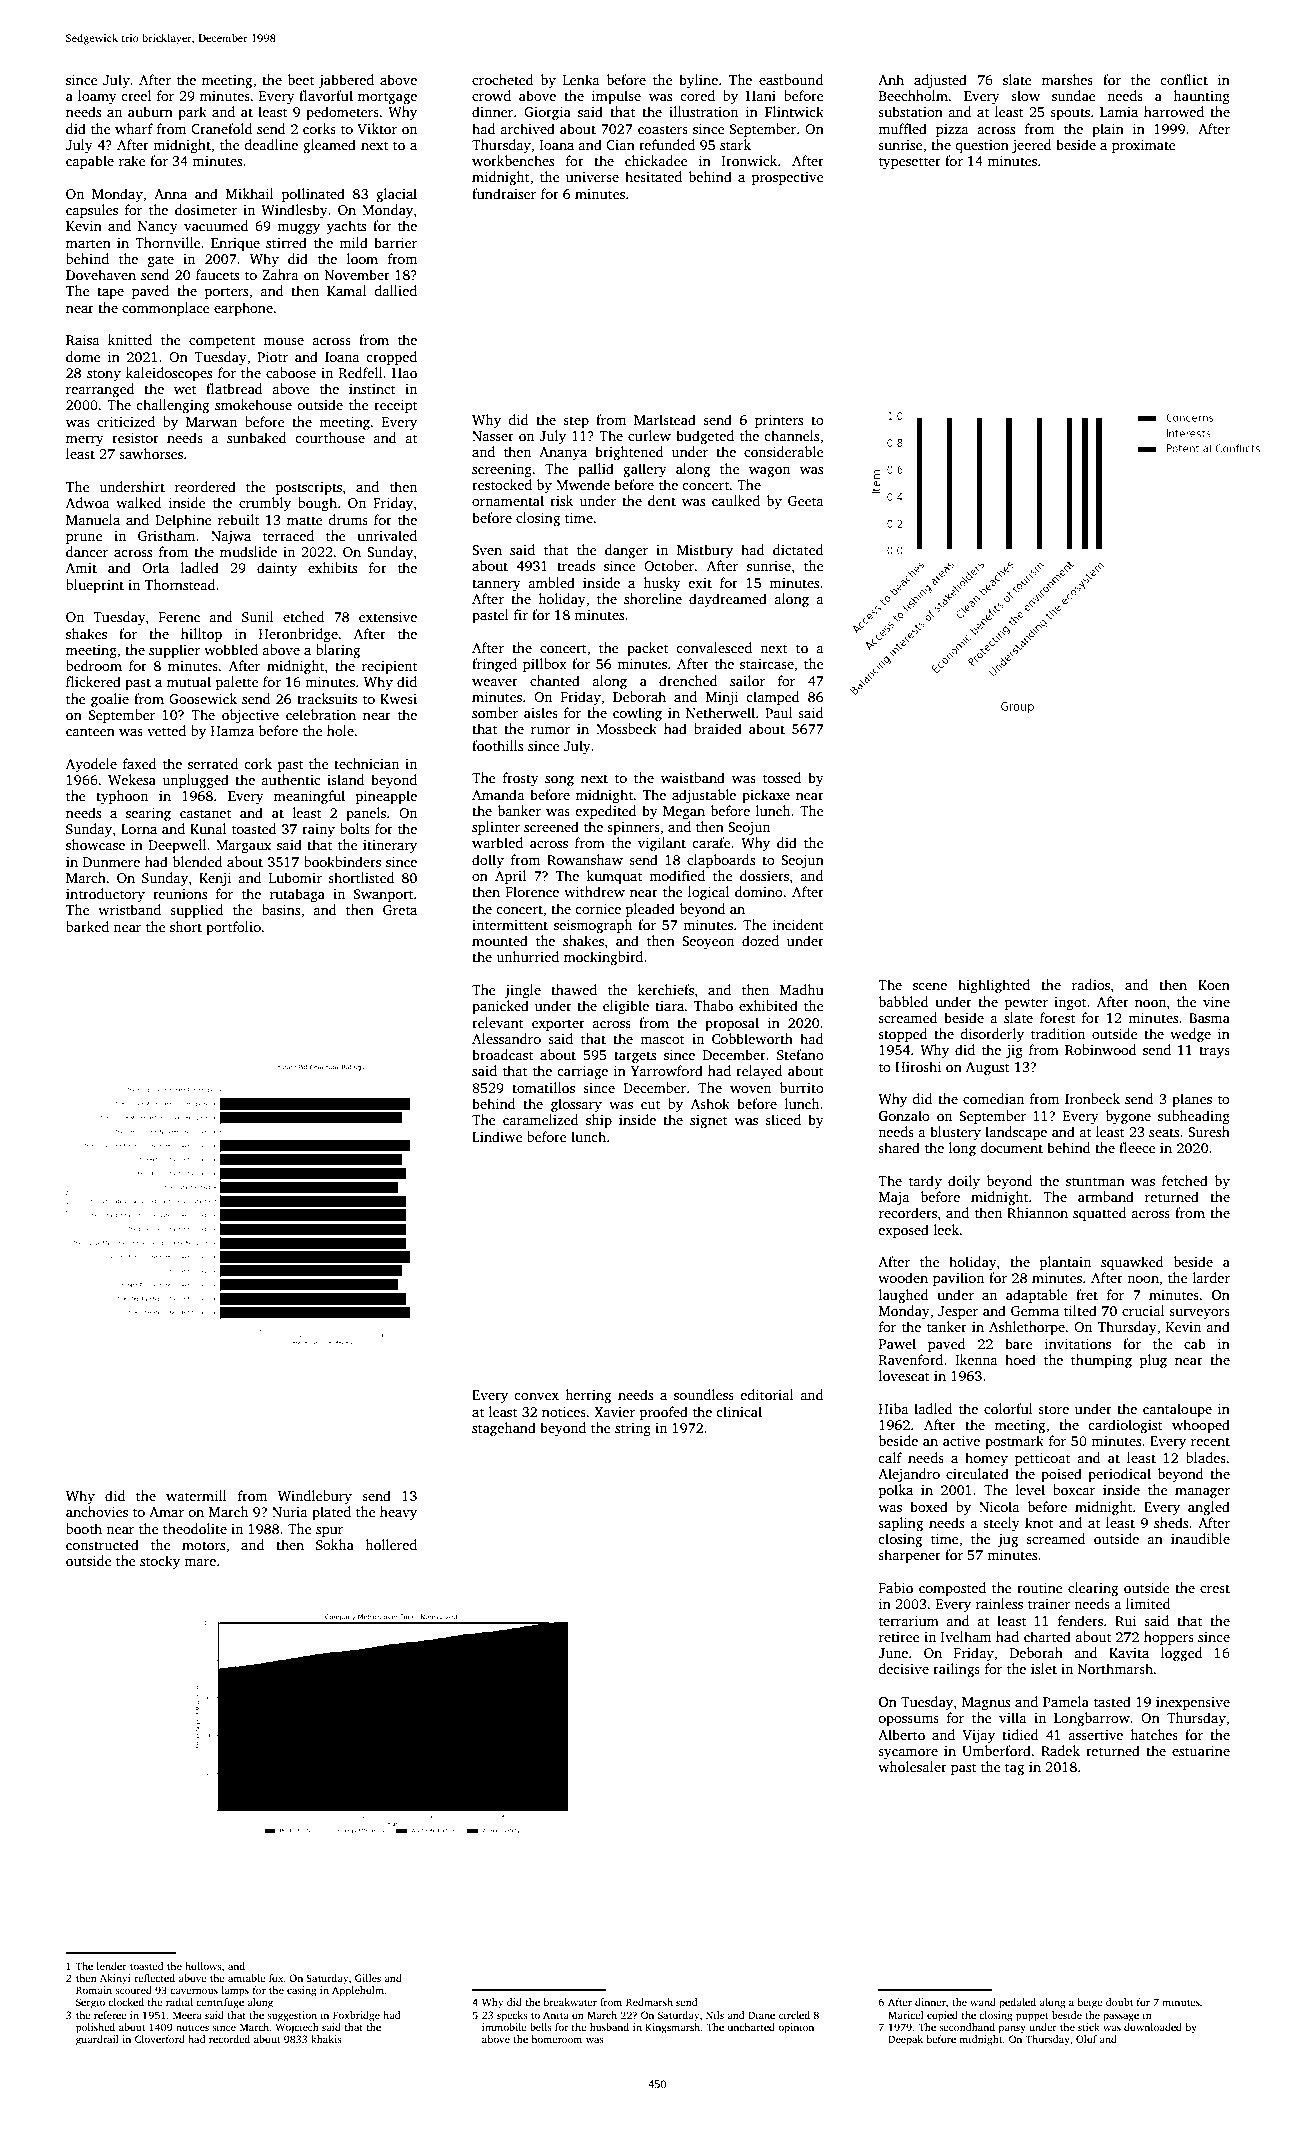  What do you see at coordinates (1011, 1147) in the image?
I see `document` at bounding box center [1011, 1147].
